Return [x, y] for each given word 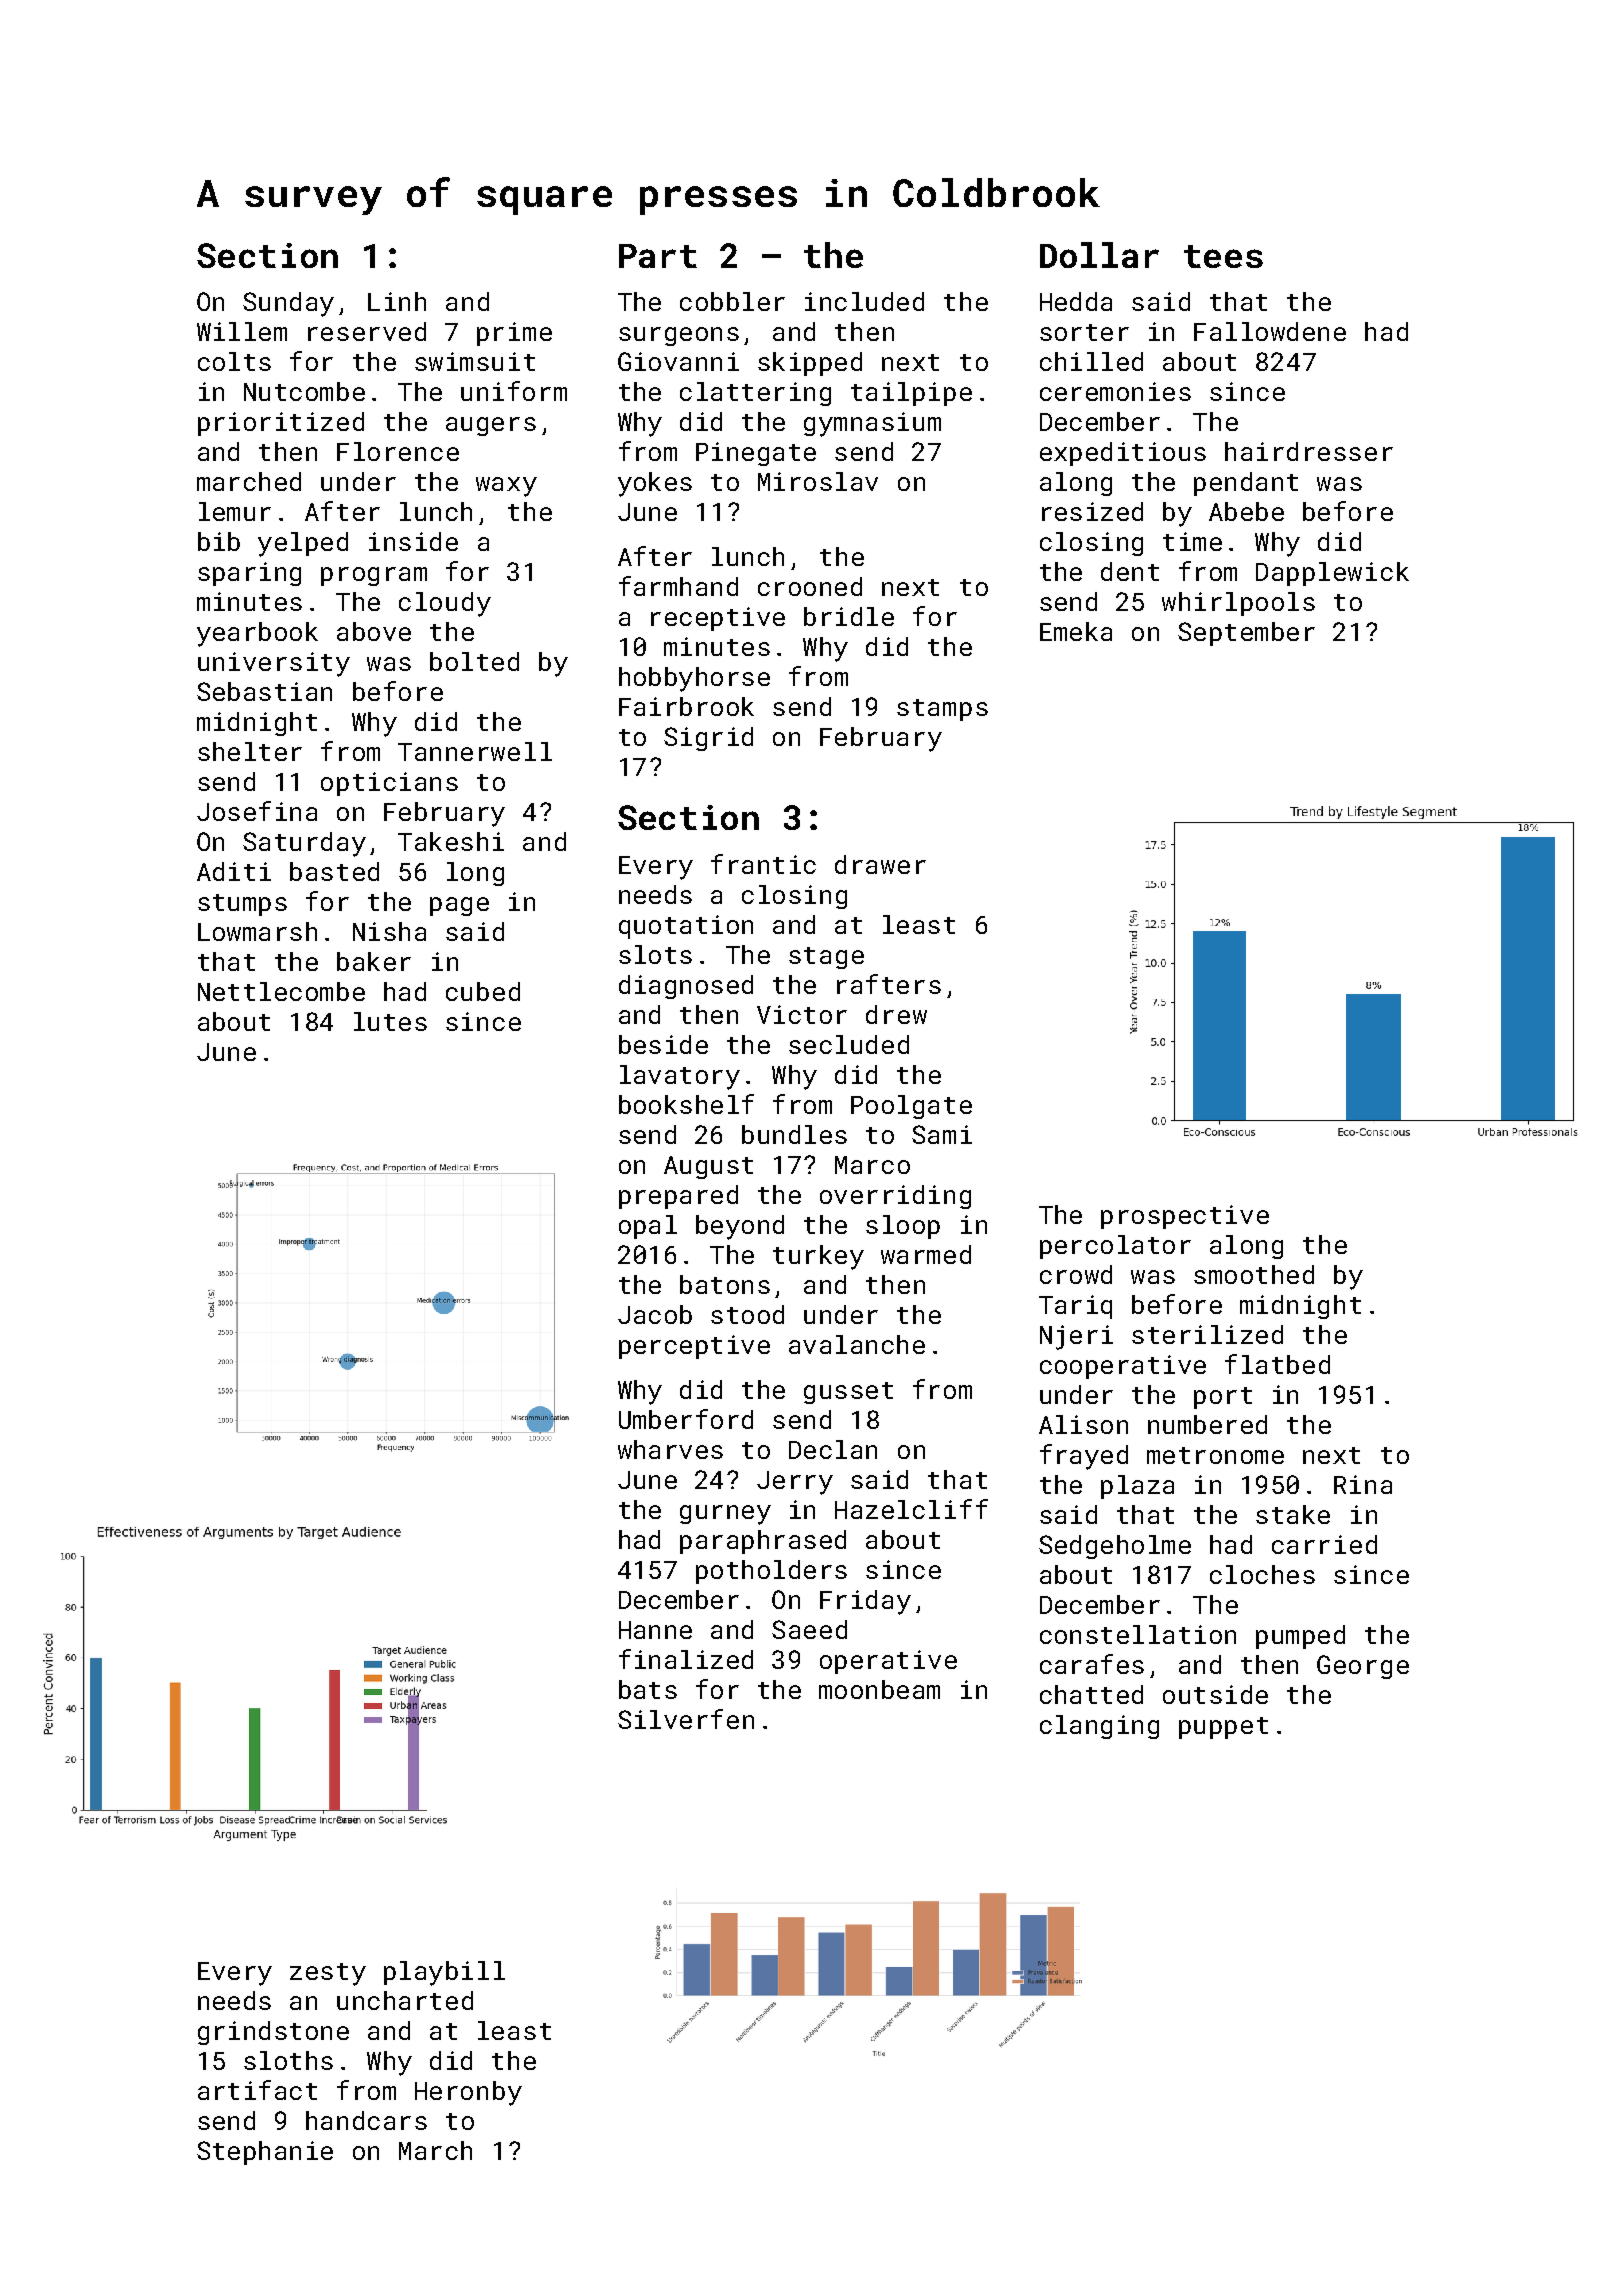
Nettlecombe [281, 991]
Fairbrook [686, 706]
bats [648, 1689]
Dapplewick [1332, 574]
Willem [242, 331]
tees [1223, 256]
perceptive [694, 1347]
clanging [1099, 1727]
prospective [1185, 1217]
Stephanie [265, 2153]
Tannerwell [475, 751]
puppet [1223, 1728]
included [864, 301]
